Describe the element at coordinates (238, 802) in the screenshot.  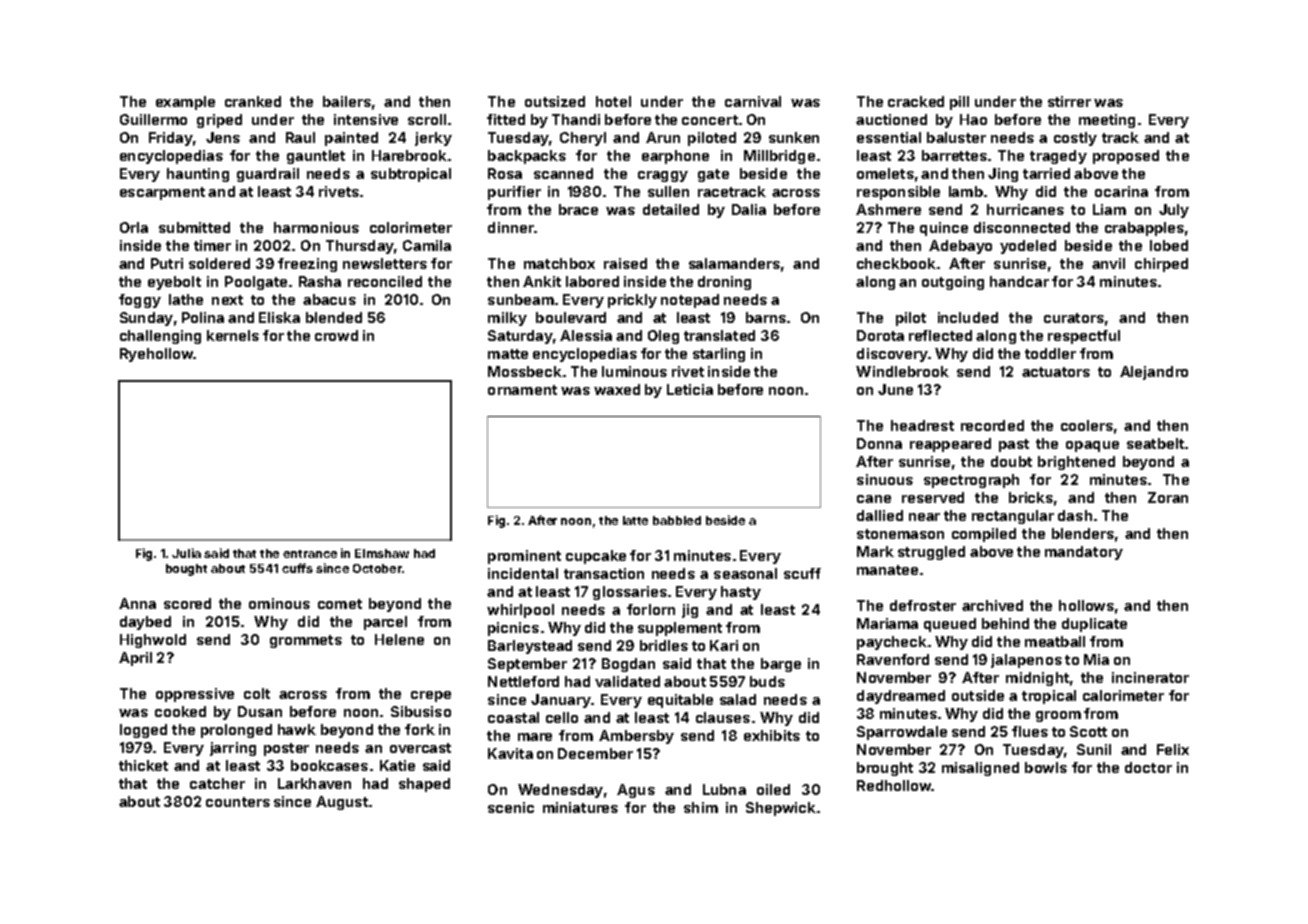
I see `counters` at that location.
